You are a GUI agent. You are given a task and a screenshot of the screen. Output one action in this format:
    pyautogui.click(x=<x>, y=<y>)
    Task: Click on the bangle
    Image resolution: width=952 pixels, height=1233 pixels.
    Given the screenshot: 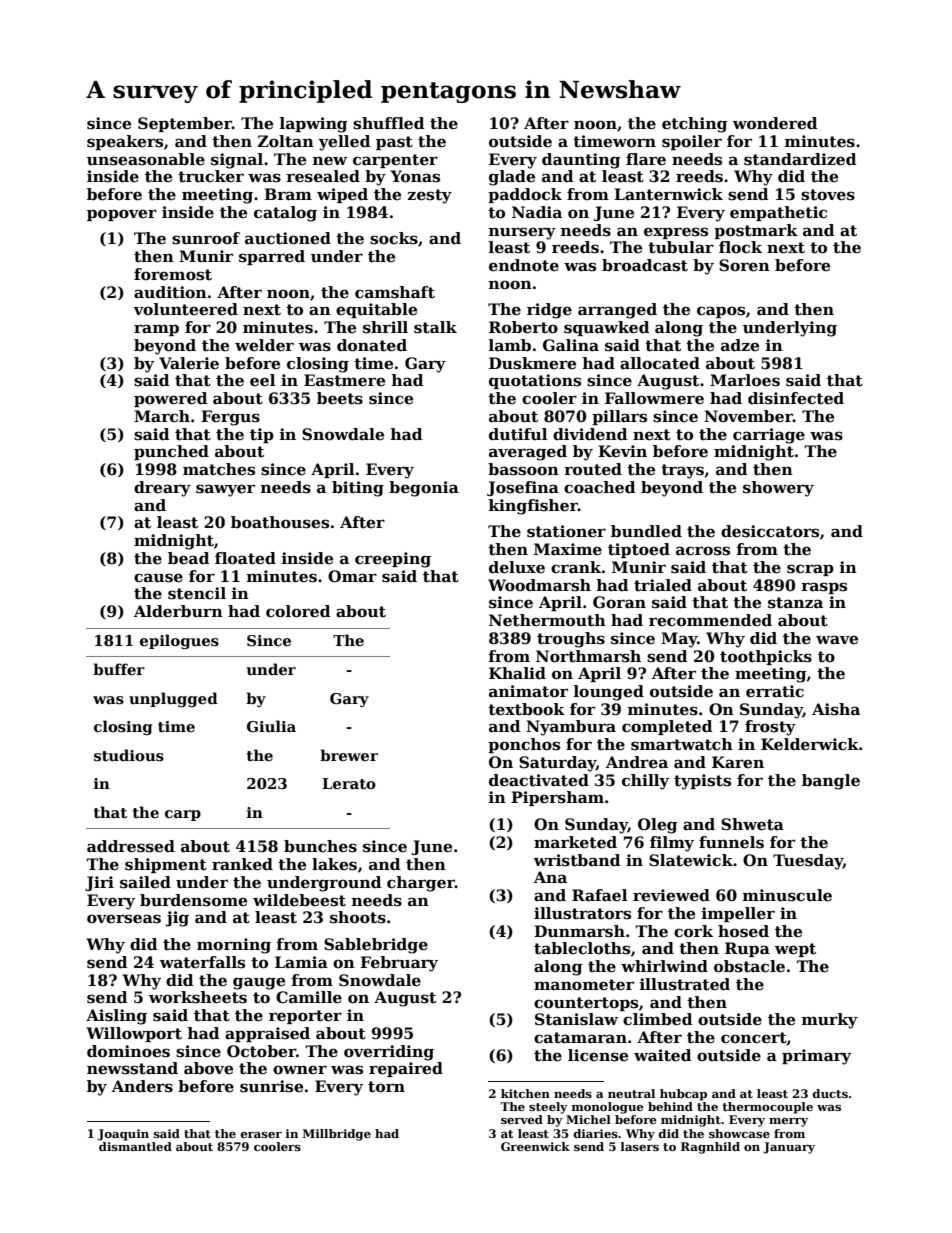 What is the action you would take?
    pyautogui.click(x=831, y=782)
